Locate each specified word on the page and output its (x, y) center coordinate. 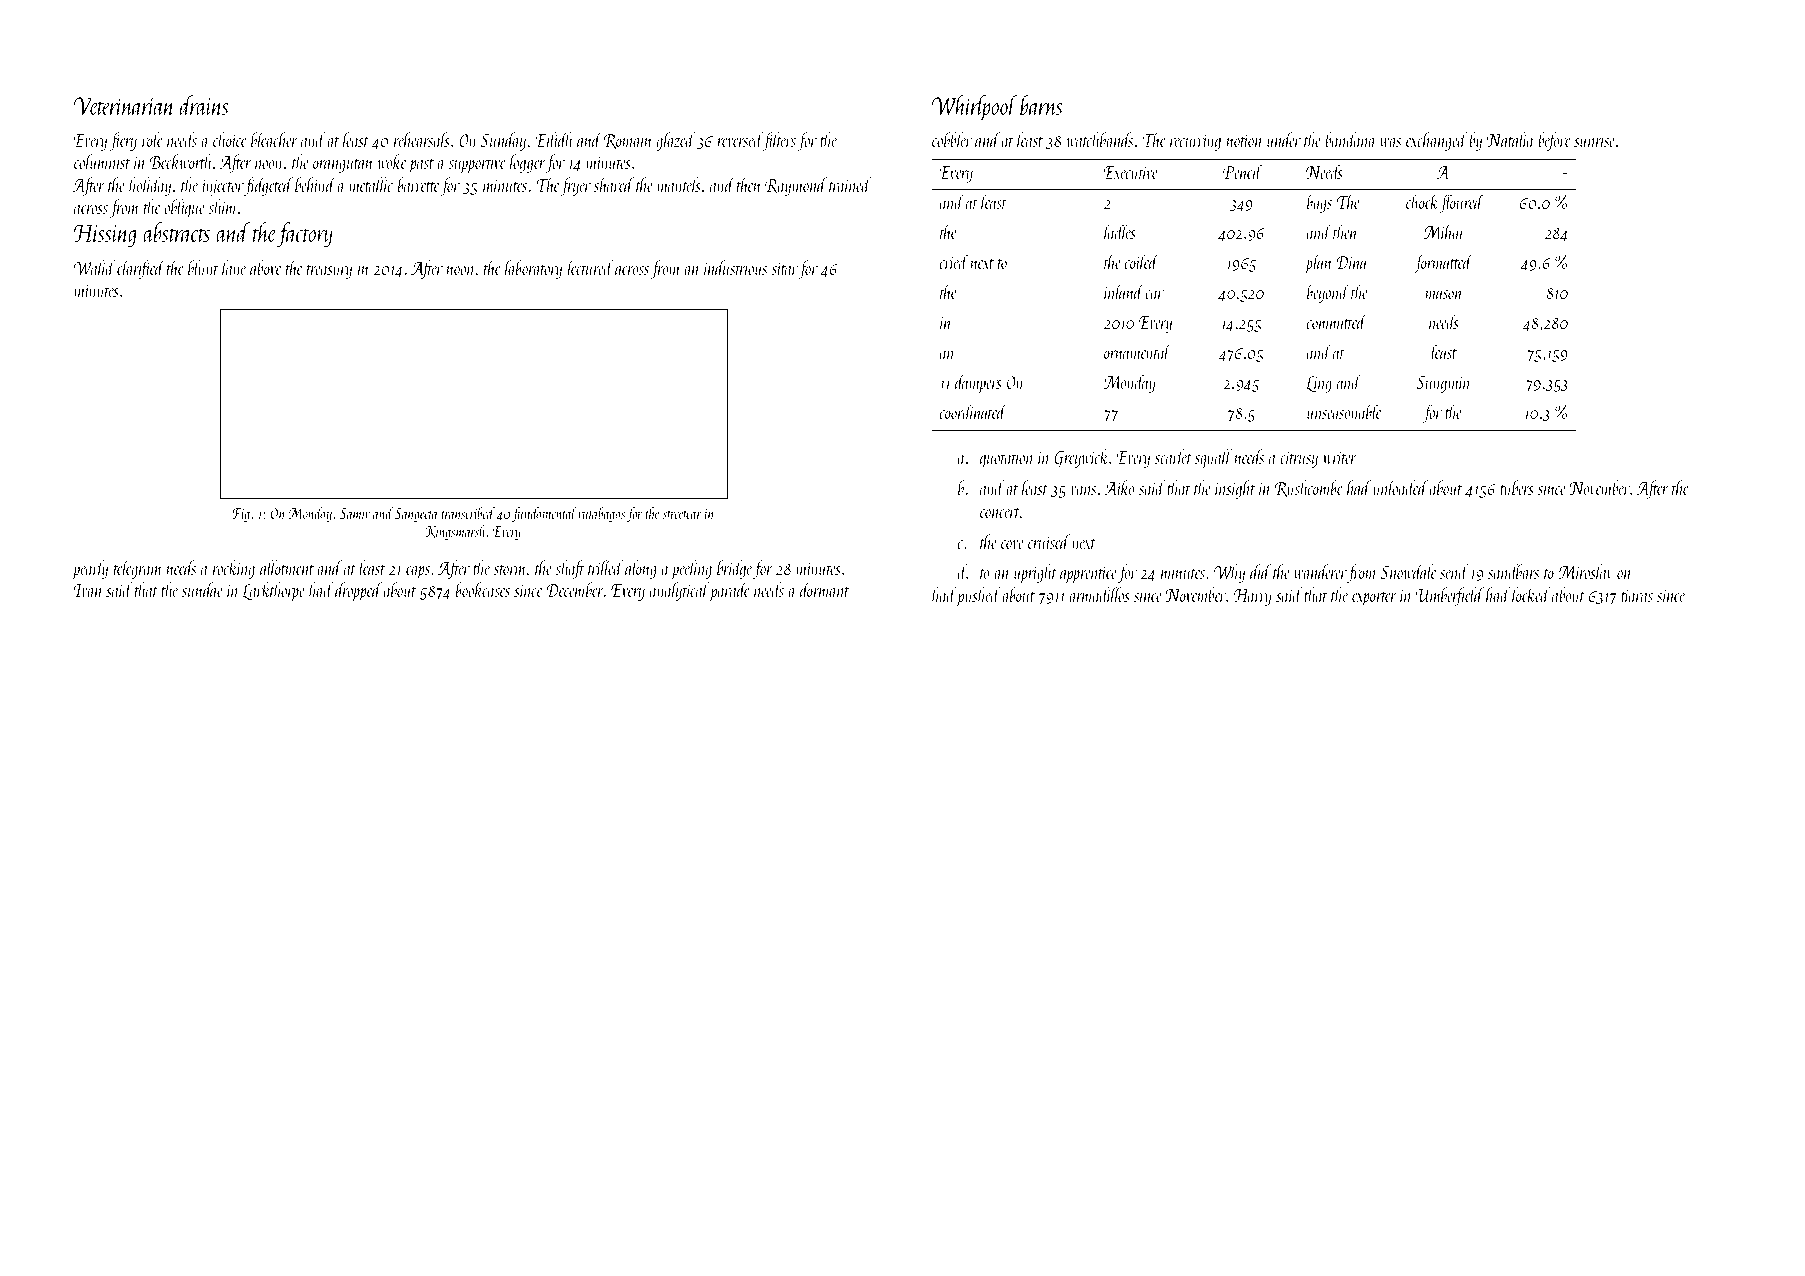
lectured (591, 267)
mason (1444, 294)
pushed (979, 596)
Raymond (796, 186)
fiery (123, 141)
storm (510, 570)
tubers (1517, 487)
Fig (241, 515)
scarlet (1173, 456)
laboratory (533, 269)
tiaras (1637, 596)
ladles (1120, 231)
